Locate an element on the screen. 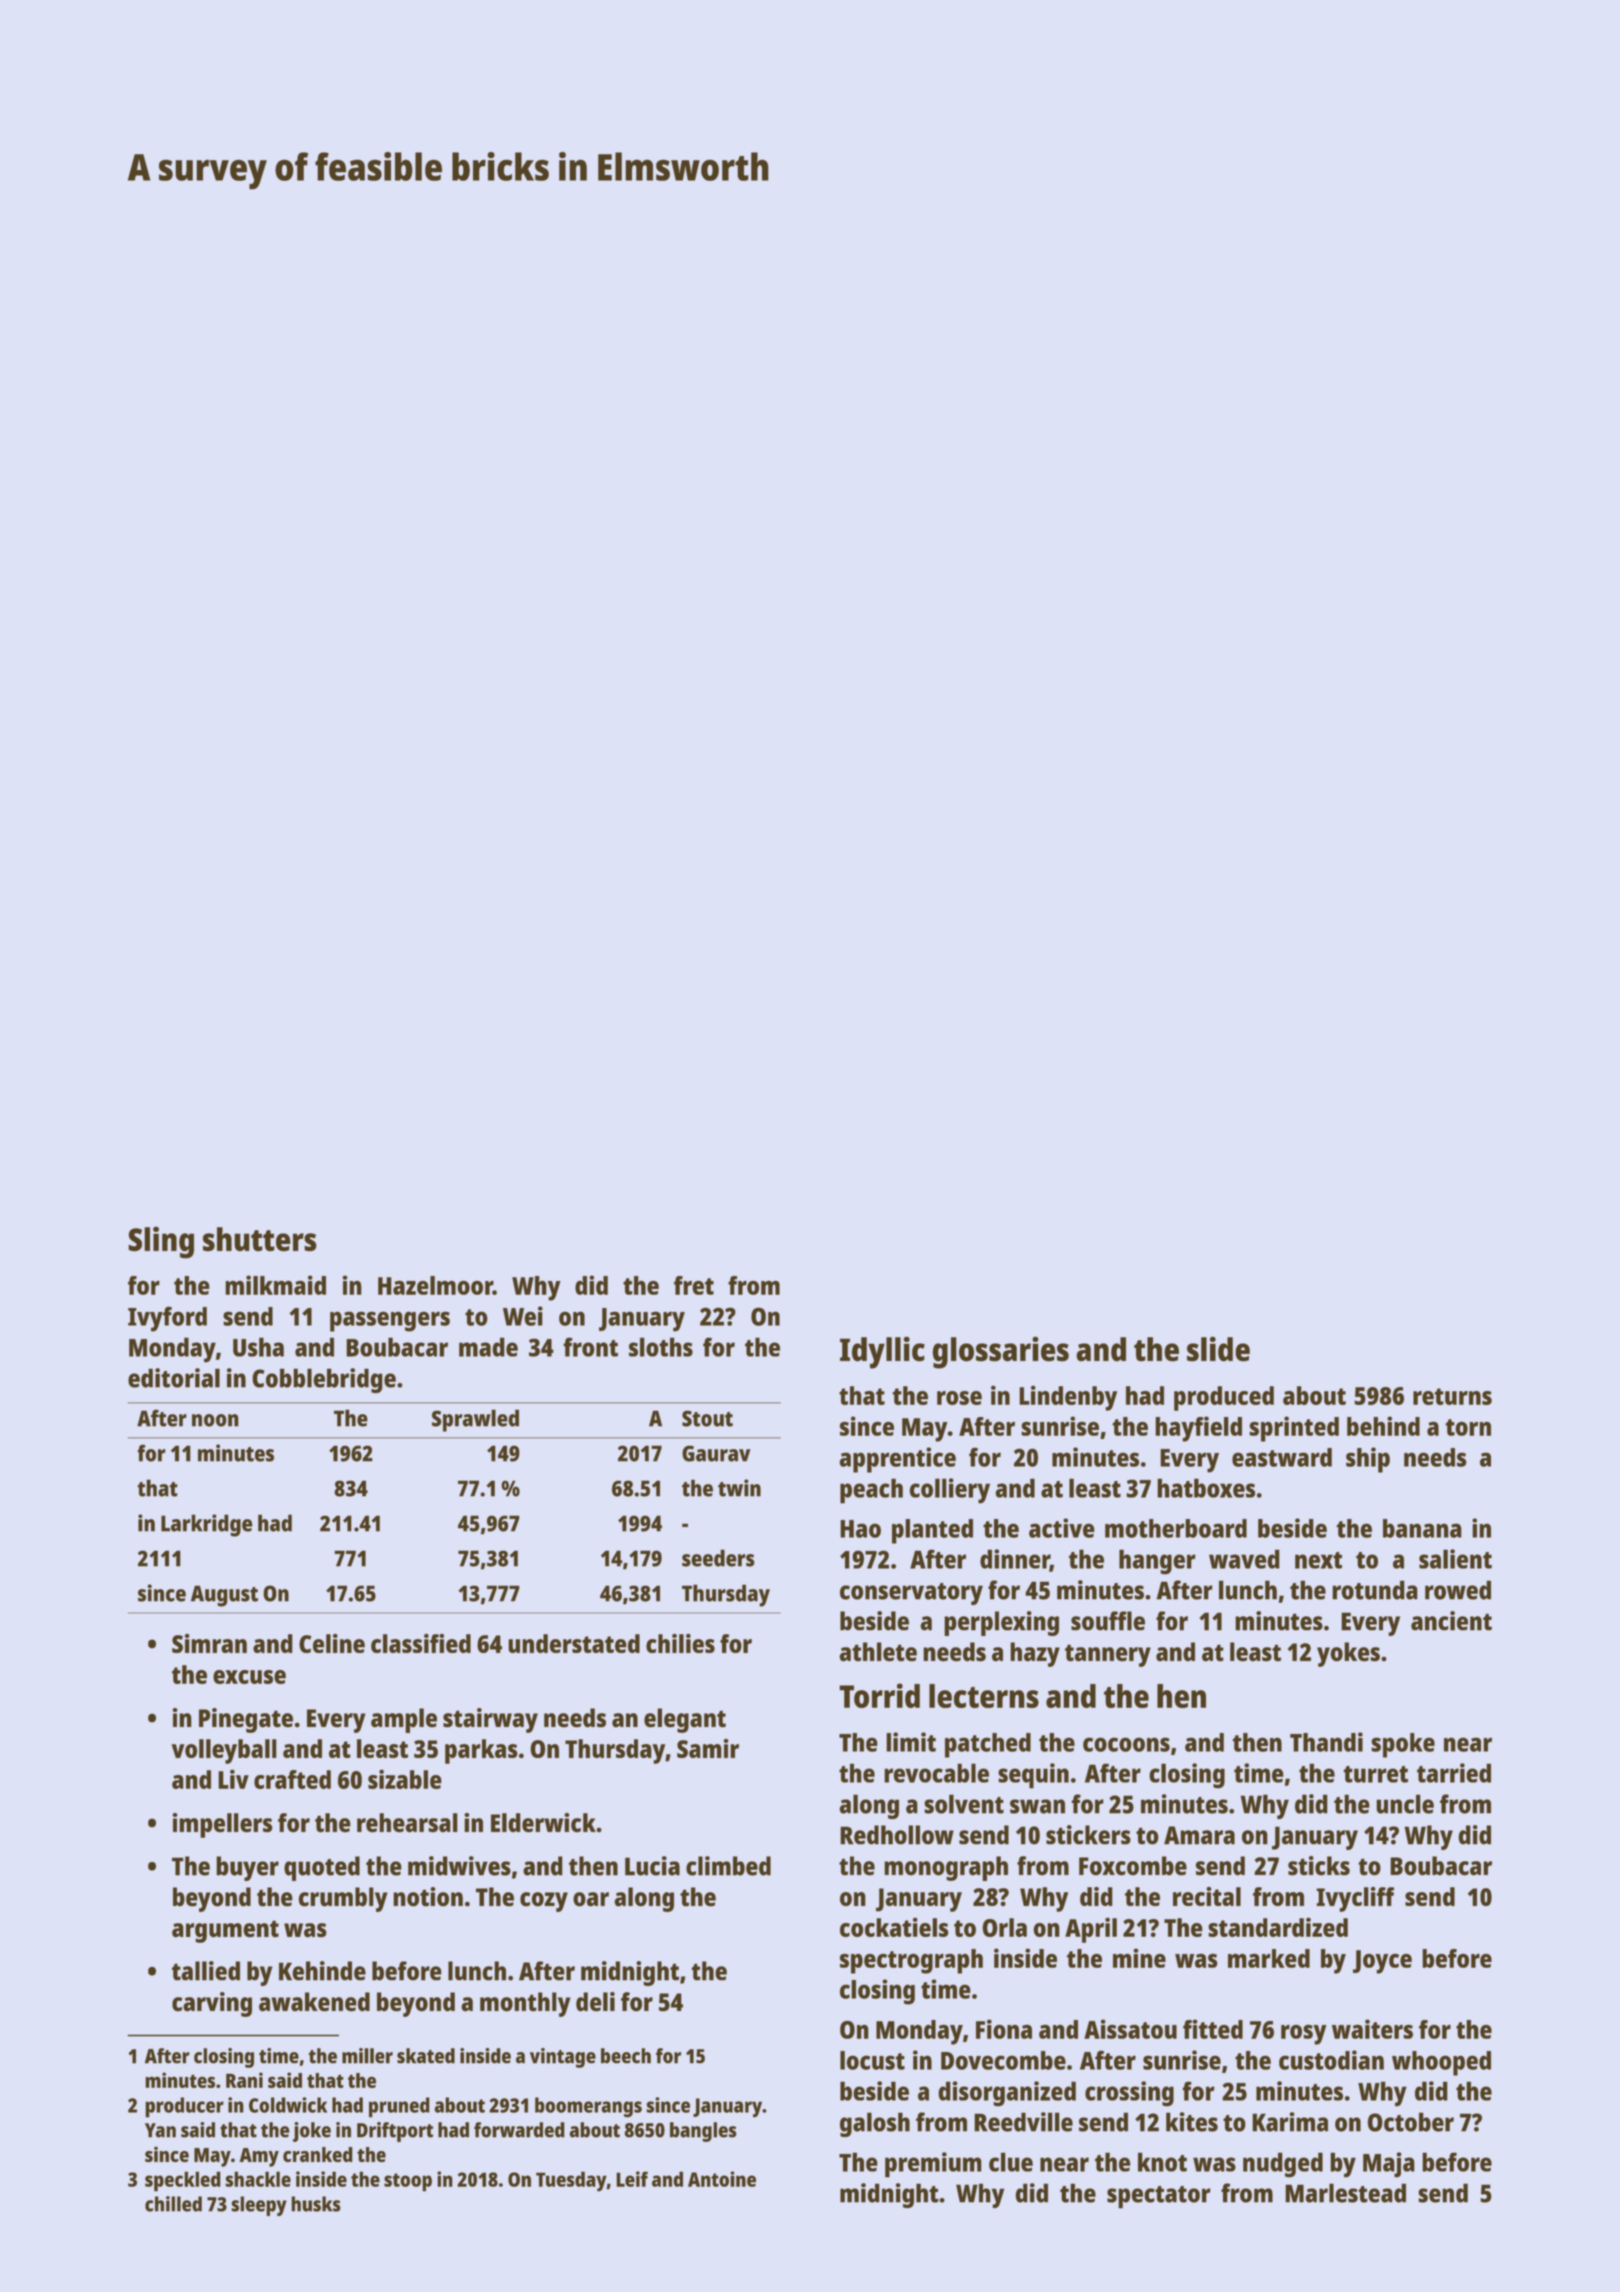 The image size is (1620, 2292). planted is located at coordinates (932, 1531).
